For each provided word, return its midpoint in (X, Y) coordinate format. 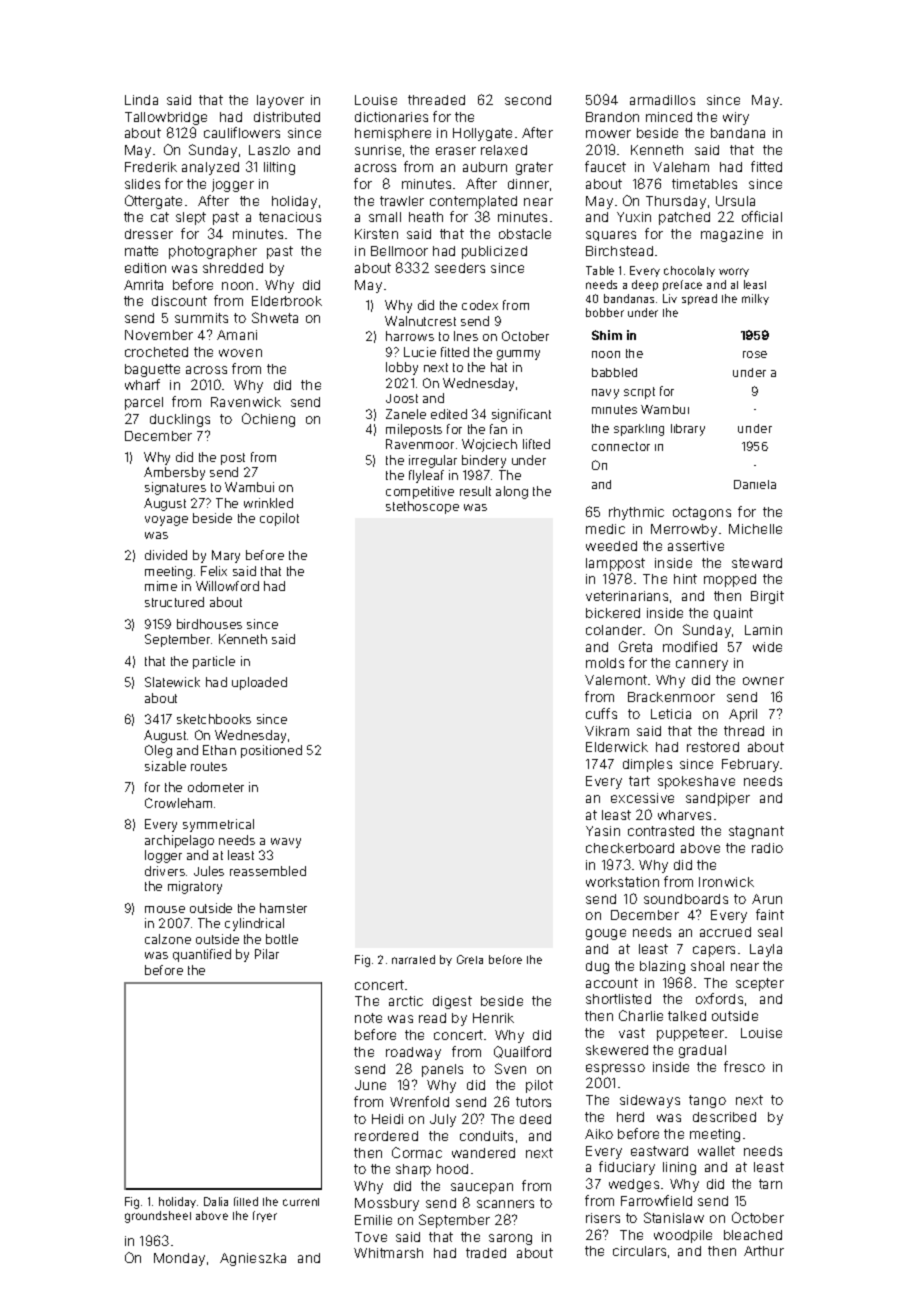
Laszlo (269, 150)
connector (621, 446)
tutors (533, 1102)
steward (757, 563)
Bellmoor (399, 251)
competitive (420, 492)
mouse (165, 909)
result (475, 491)
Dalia (216, 1201)
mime (161, 586)
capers (714, 951)
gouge (606, 934)
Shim (607, 335)
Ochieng (268, 420)
